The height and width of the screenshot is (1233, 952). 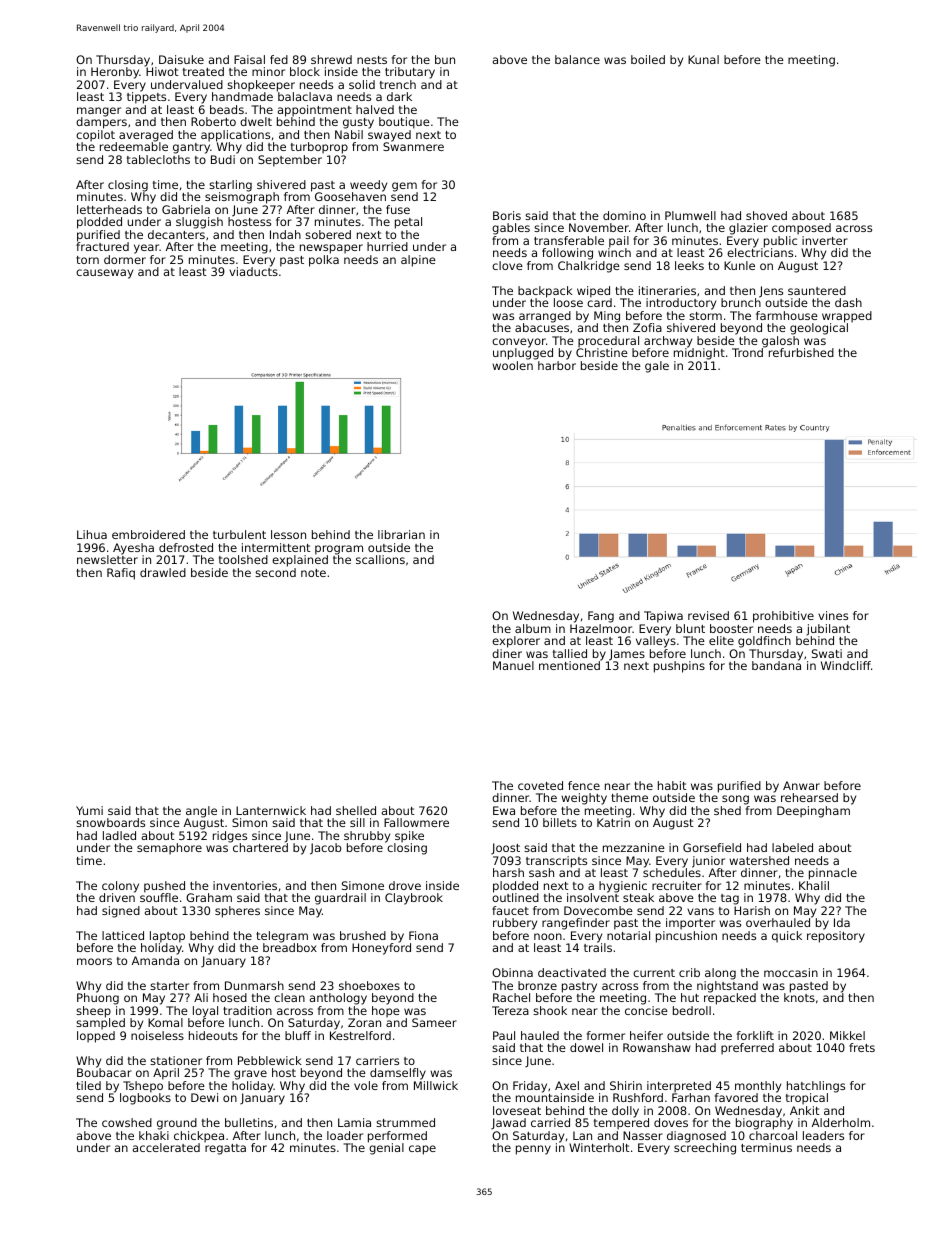 I want to click on bun, so click(x=445, y=59).
